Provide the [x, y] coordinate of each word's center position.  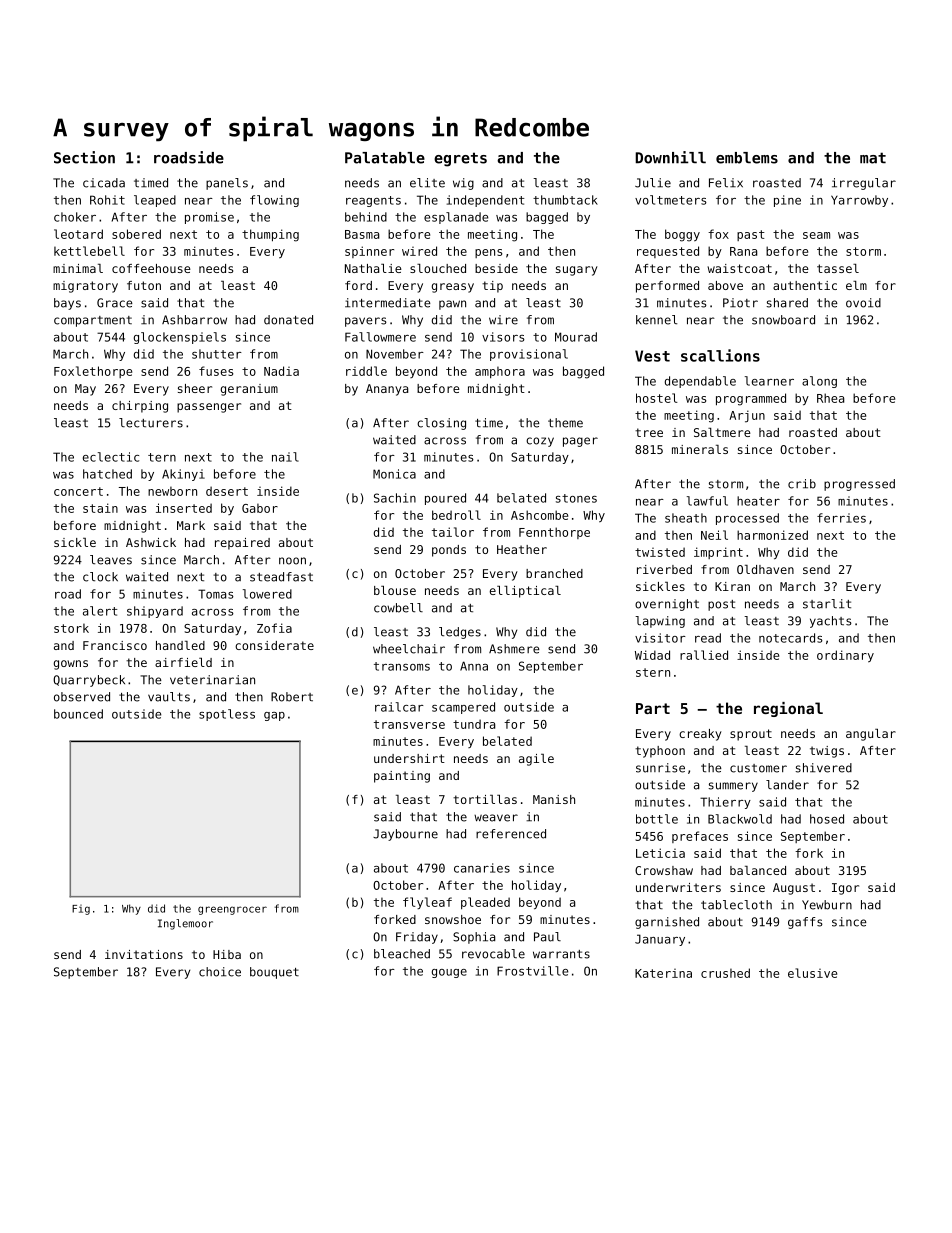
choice [220, 972]
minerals [700, 449]
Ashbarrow [194, 320]
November [395, 354]
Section [84, 157]
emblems [747, 158]
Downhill [670, 157]
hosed [827, 819]
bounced [78, 714]
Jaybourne [405, 835]
